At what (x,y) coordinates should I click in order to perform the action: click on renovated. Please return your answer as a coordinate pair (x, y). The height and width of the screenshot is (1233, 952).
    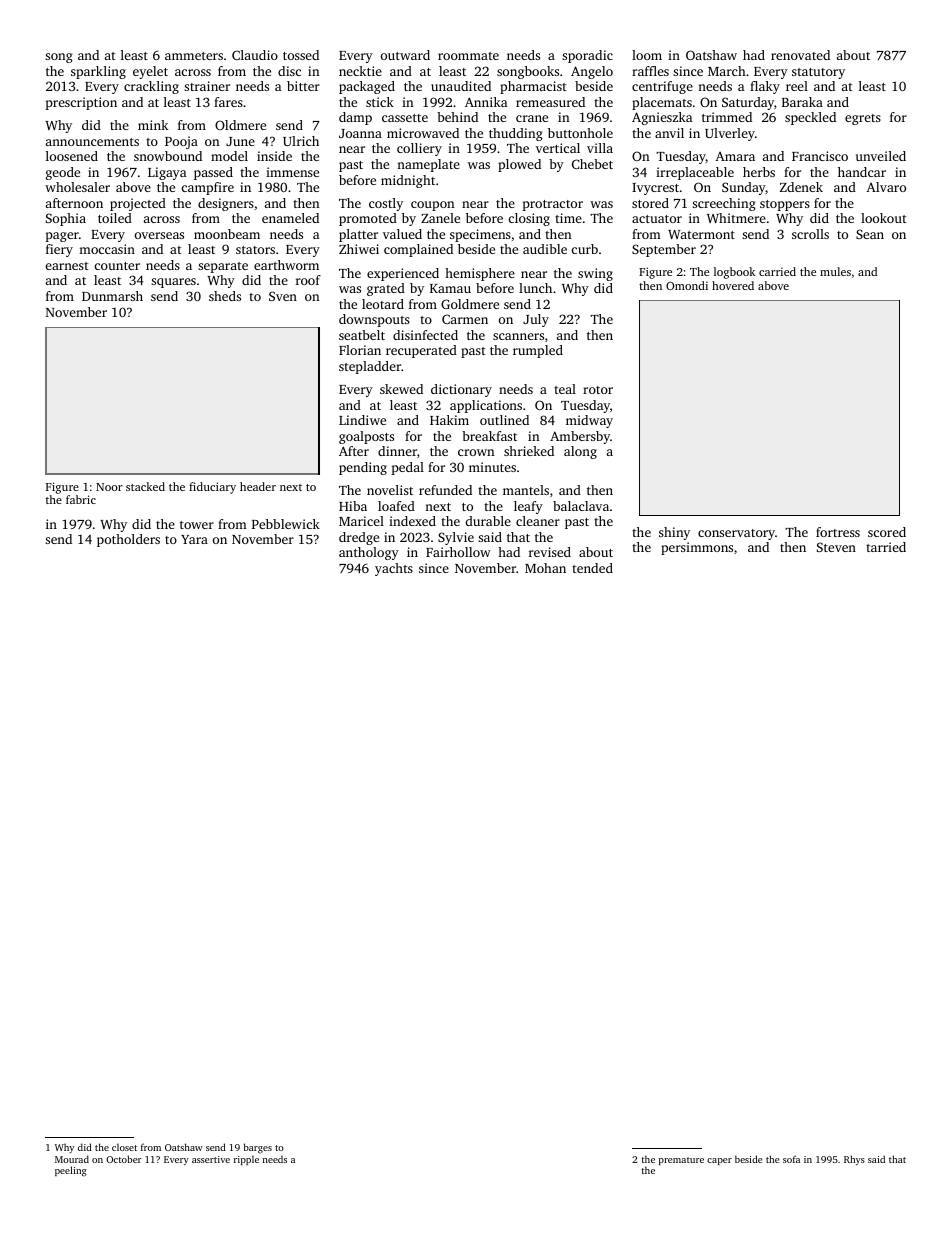
    Looking at the image, I should click on (800, 55).
